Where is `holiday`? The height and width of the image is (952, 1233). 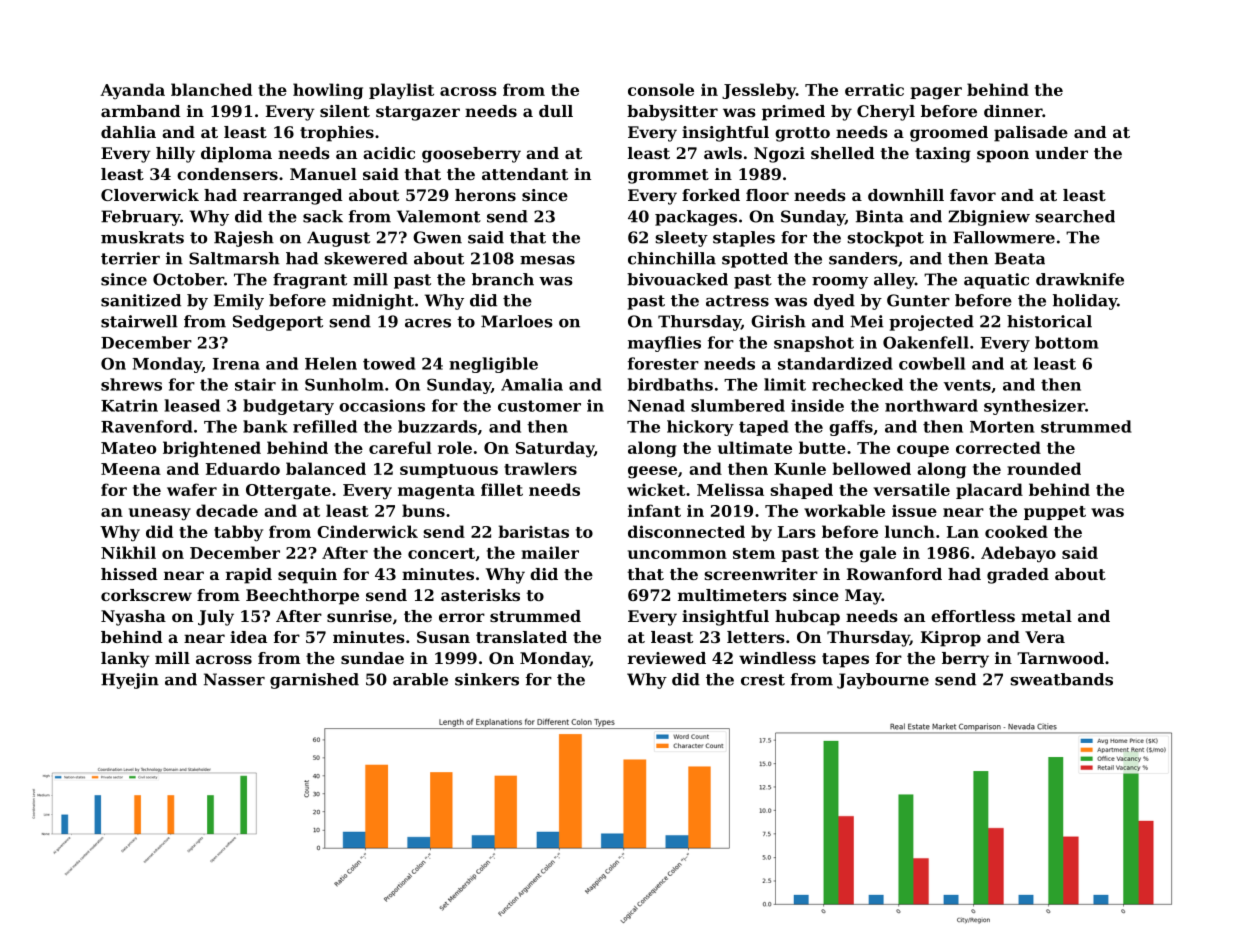
holiday is located at coordinates (1085, 302).
